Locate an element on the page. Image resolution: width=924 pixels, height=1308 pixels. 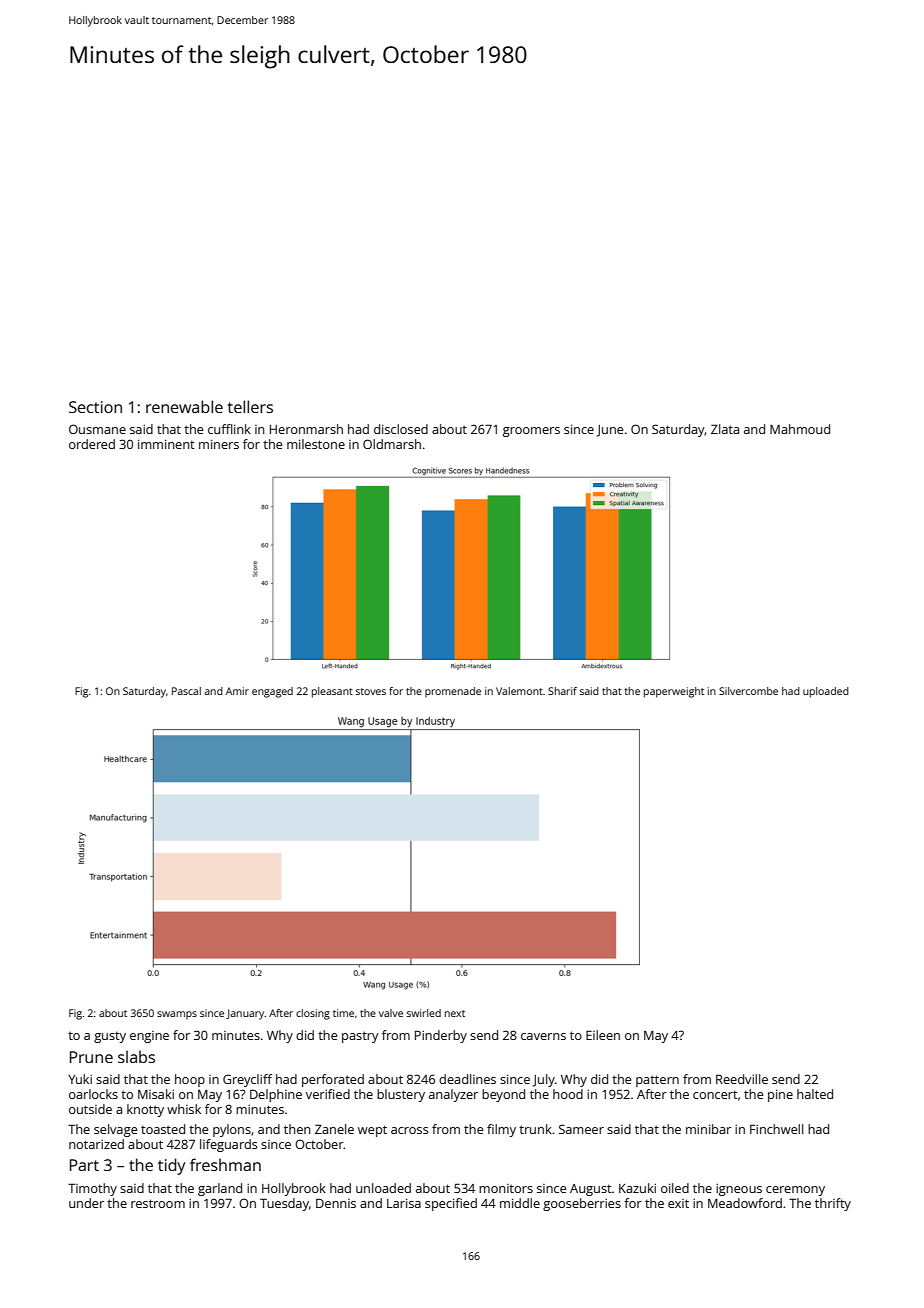
Pascal is located at coordinates (186, 691).
